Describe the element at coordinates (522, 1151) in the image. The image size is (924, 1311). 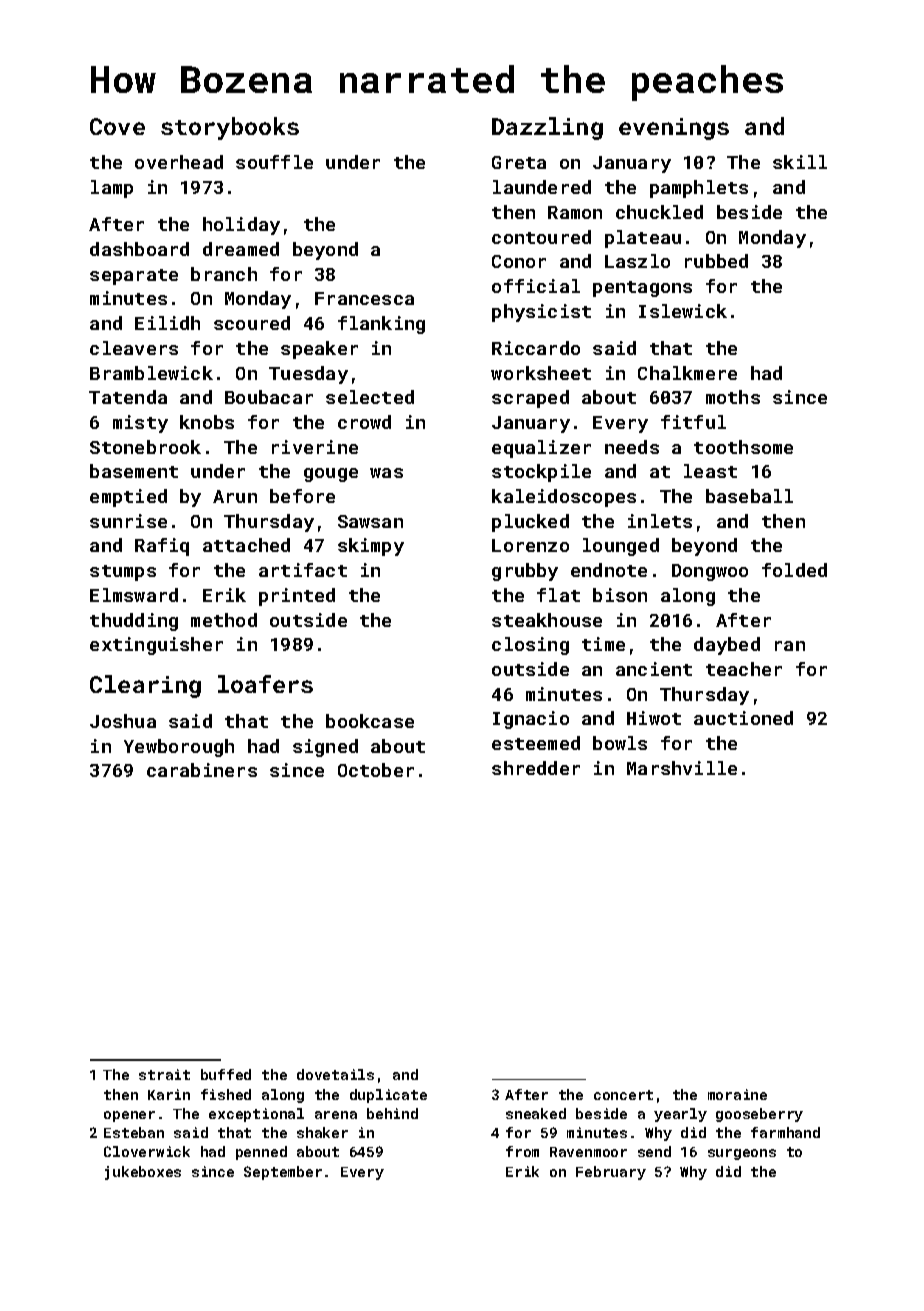
I see `from` at that location.
